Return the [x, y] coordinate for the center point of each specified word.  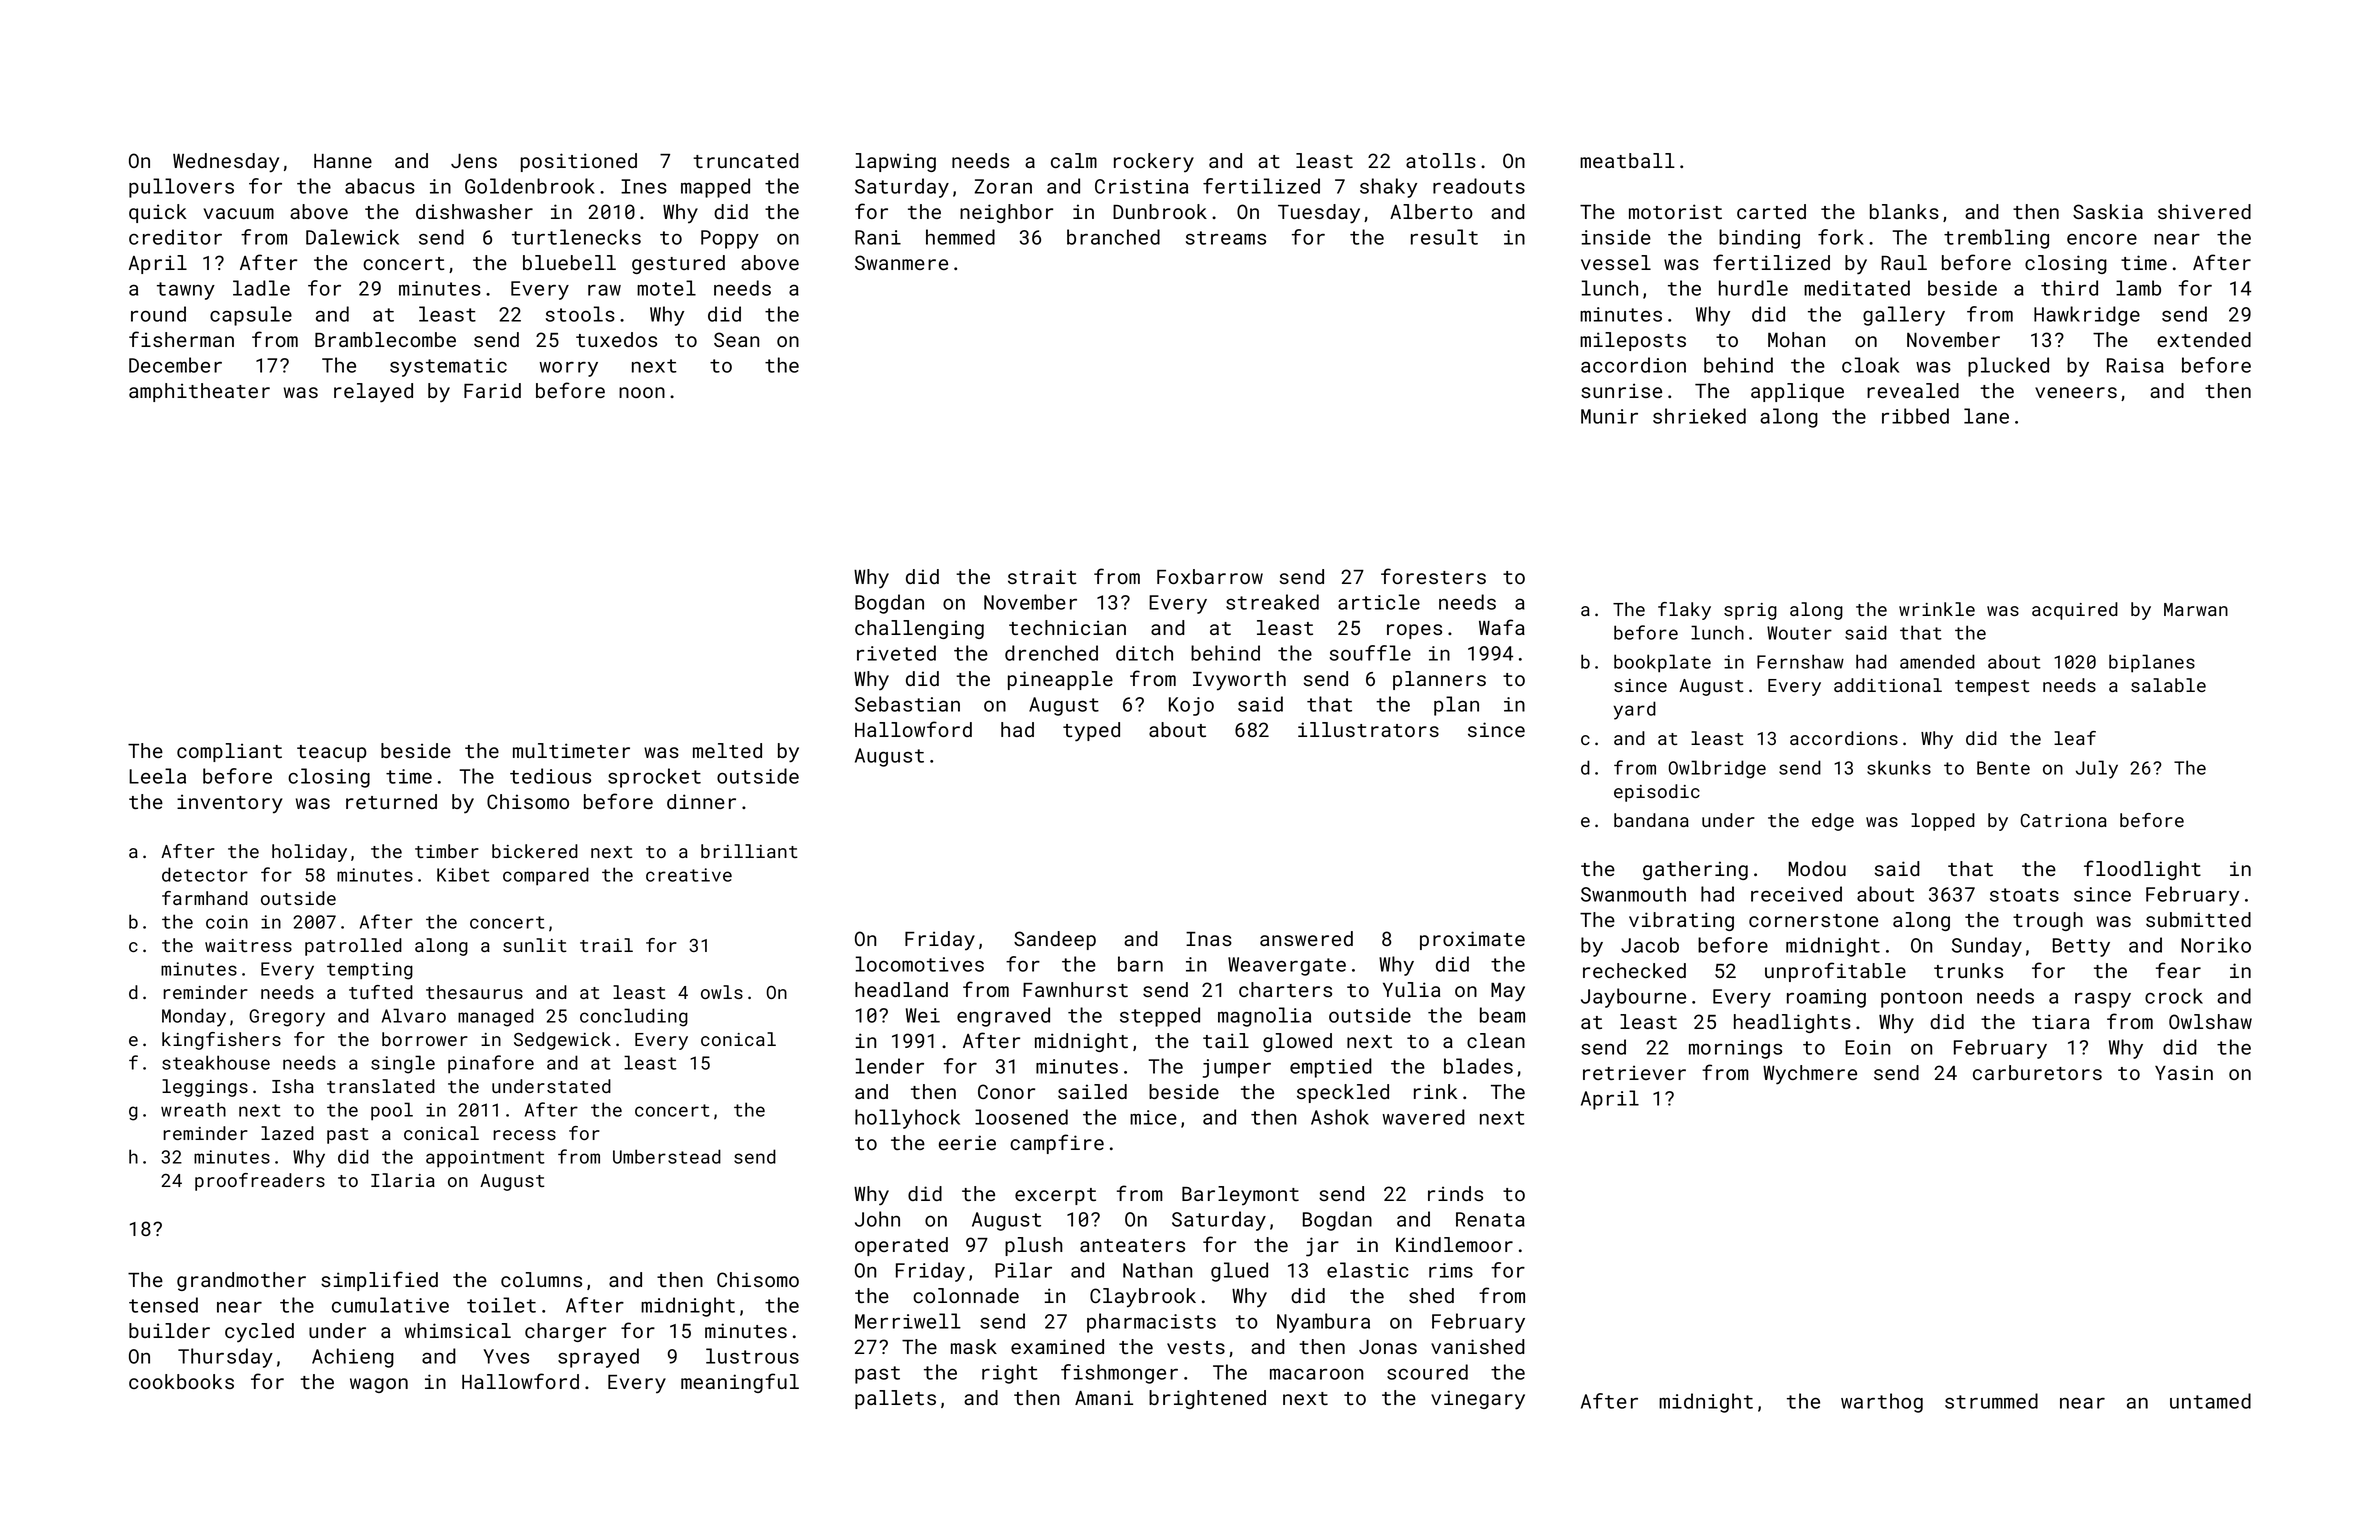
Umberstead [667, 1156]
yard [1634, 710]
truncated [746, 160]
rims [1451, 1270]
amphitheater [199, 392]
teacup [332, 753]
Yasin [2184, 1072]
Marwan [2196, 609]
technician [1067, 627]
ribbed [1915, 416]
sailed [1092, 1091]
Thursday [225, 1358]
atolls [1441, 160]
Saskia [2108, 211]
